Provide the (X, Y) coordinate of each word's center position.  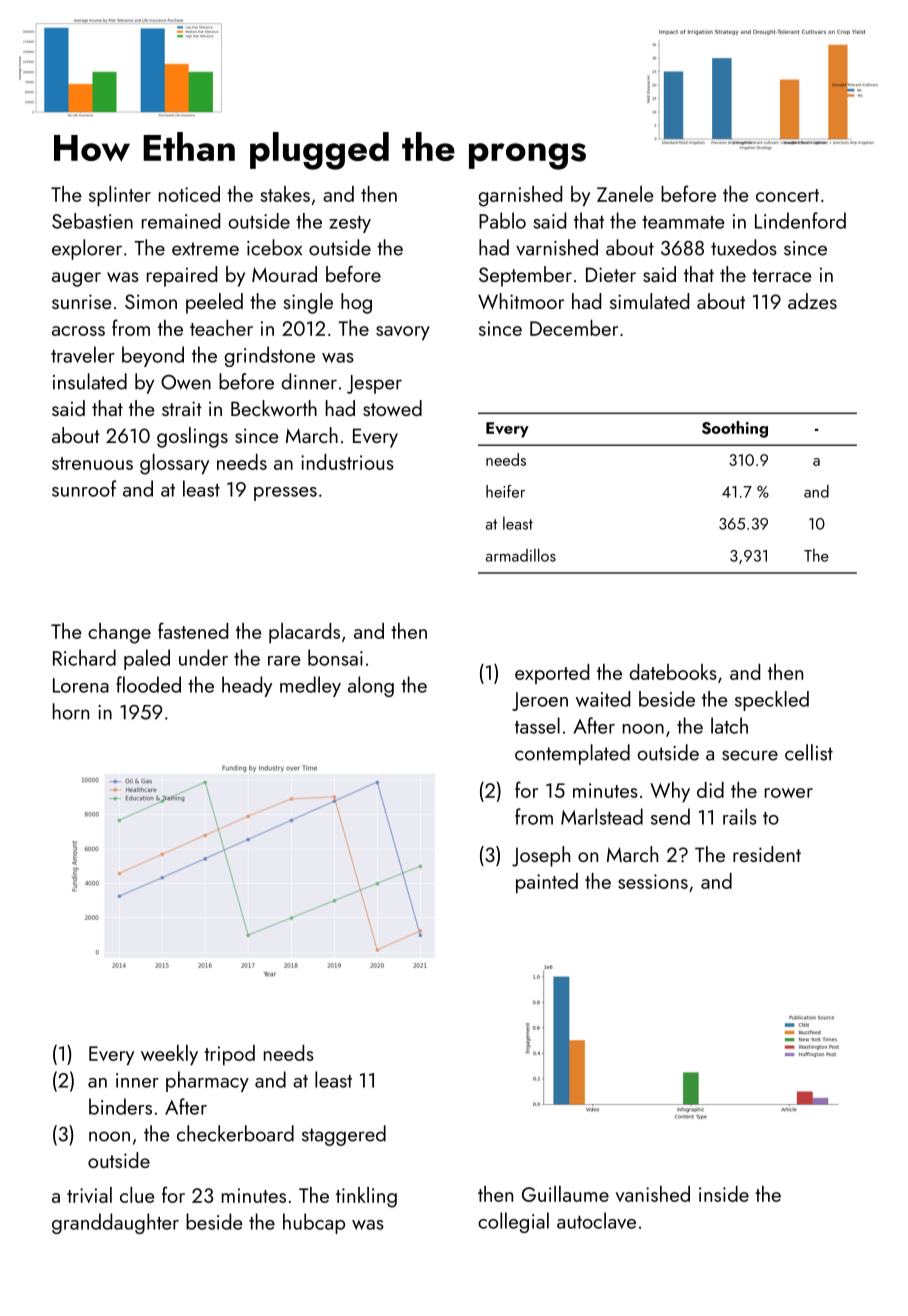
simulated (649, 301)
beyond (153, 356)
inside (724, 1194)
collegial (513, 1222)
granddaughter (115, 1223)
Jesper (374, 384)
